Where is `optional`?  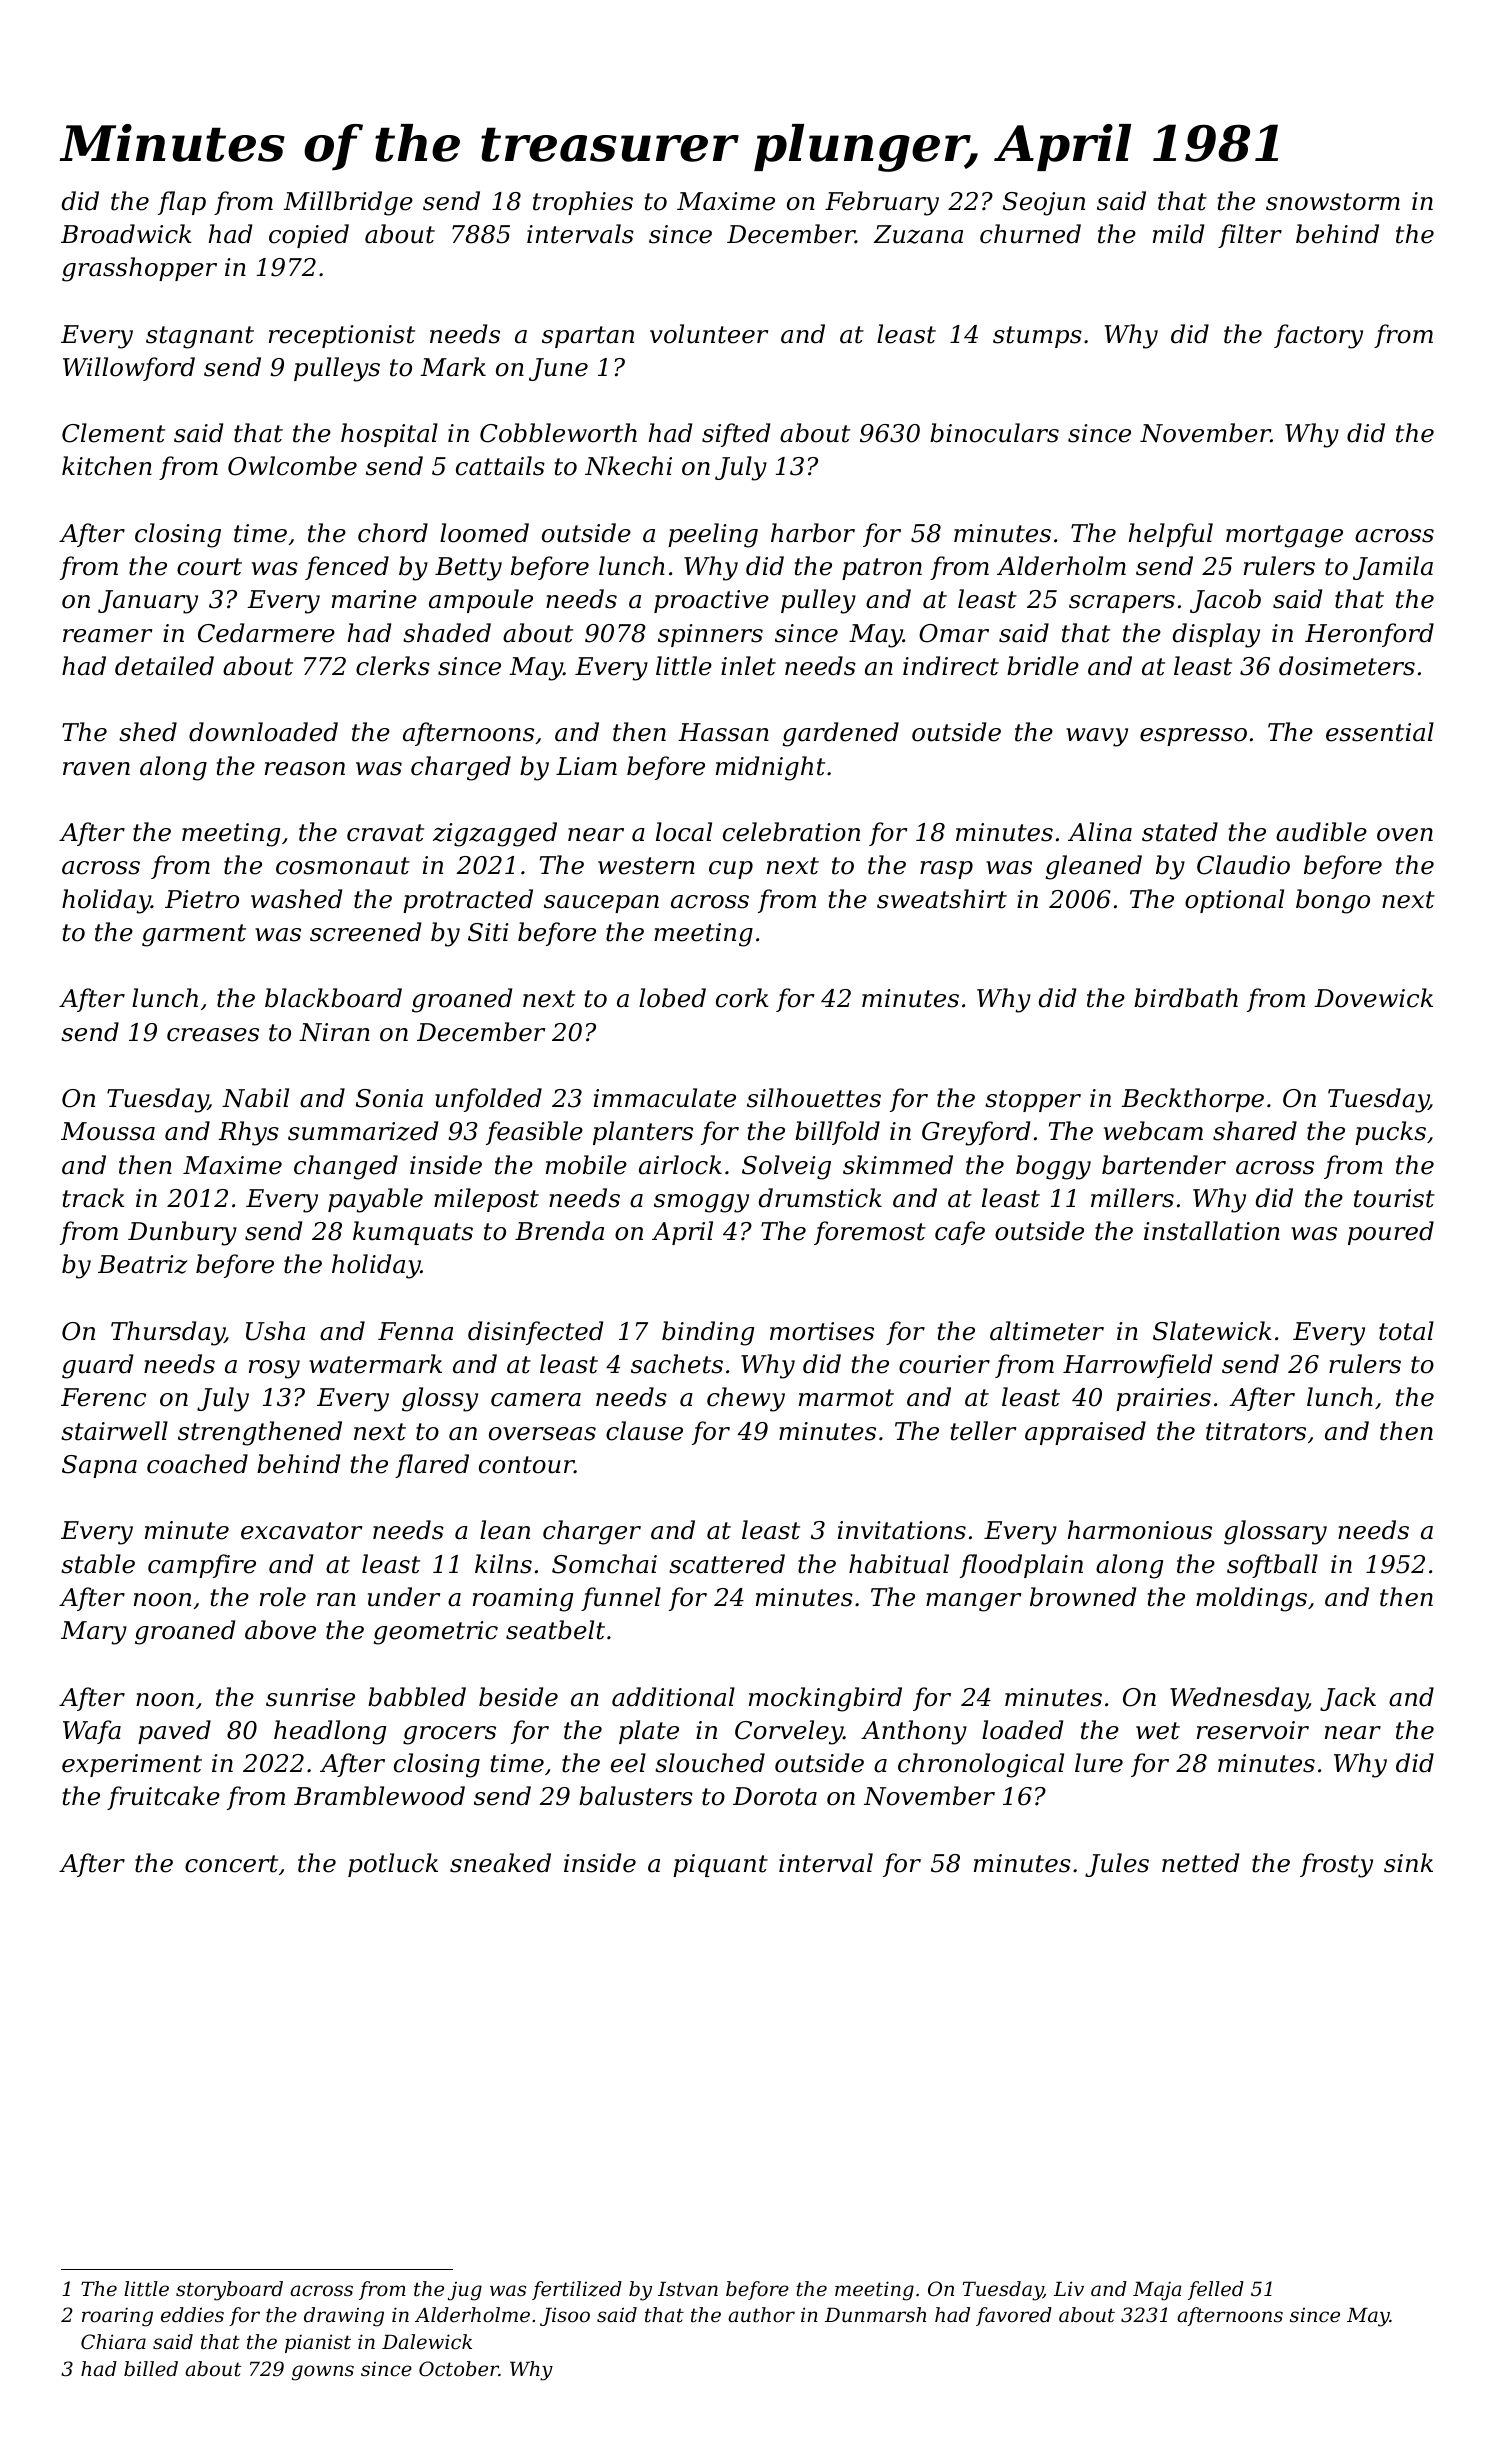 optional is located at coordinates (1234, 901).
